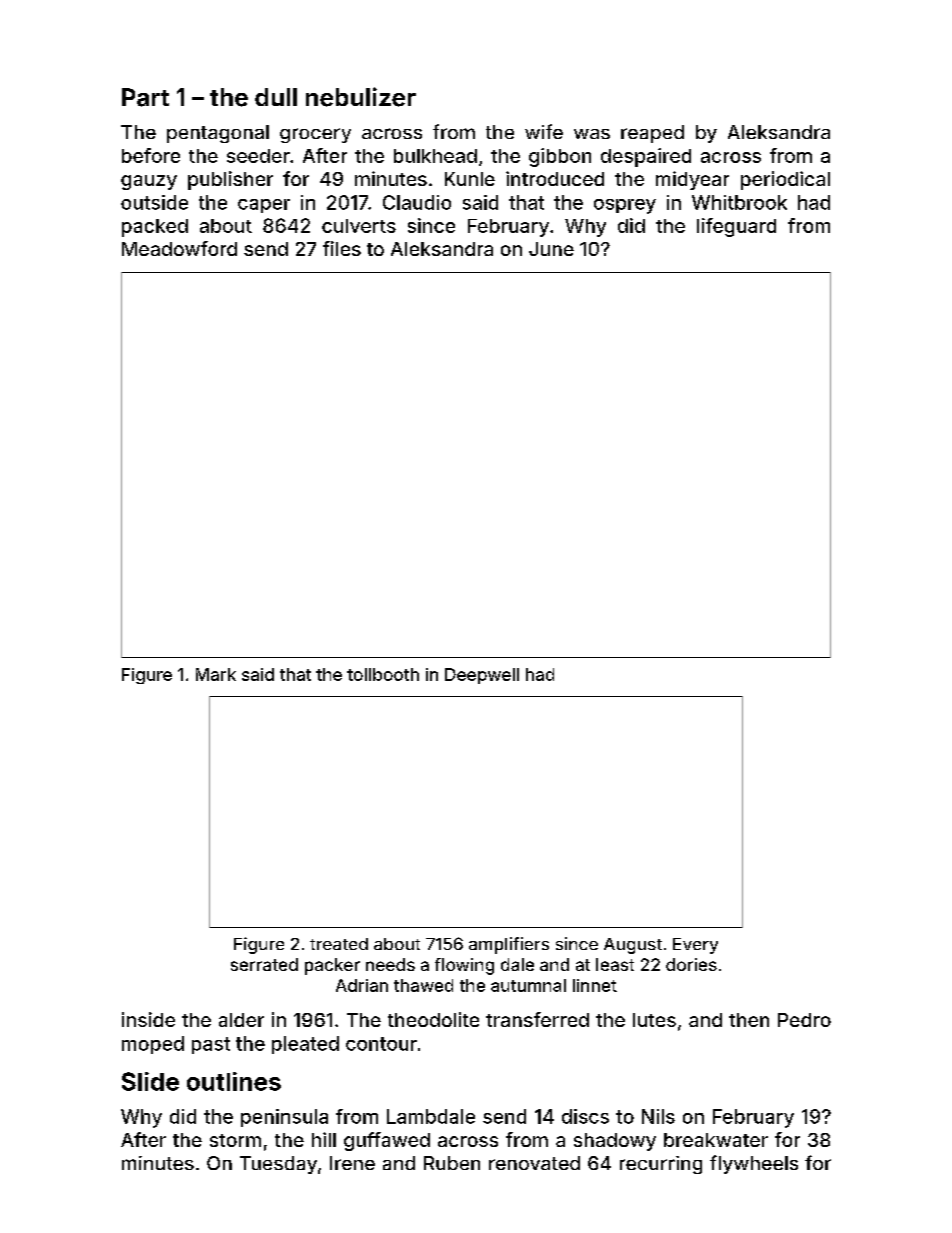 The width and height of the screenshot is (952, 1233). I want to click on Mark, so click(216, 674).
